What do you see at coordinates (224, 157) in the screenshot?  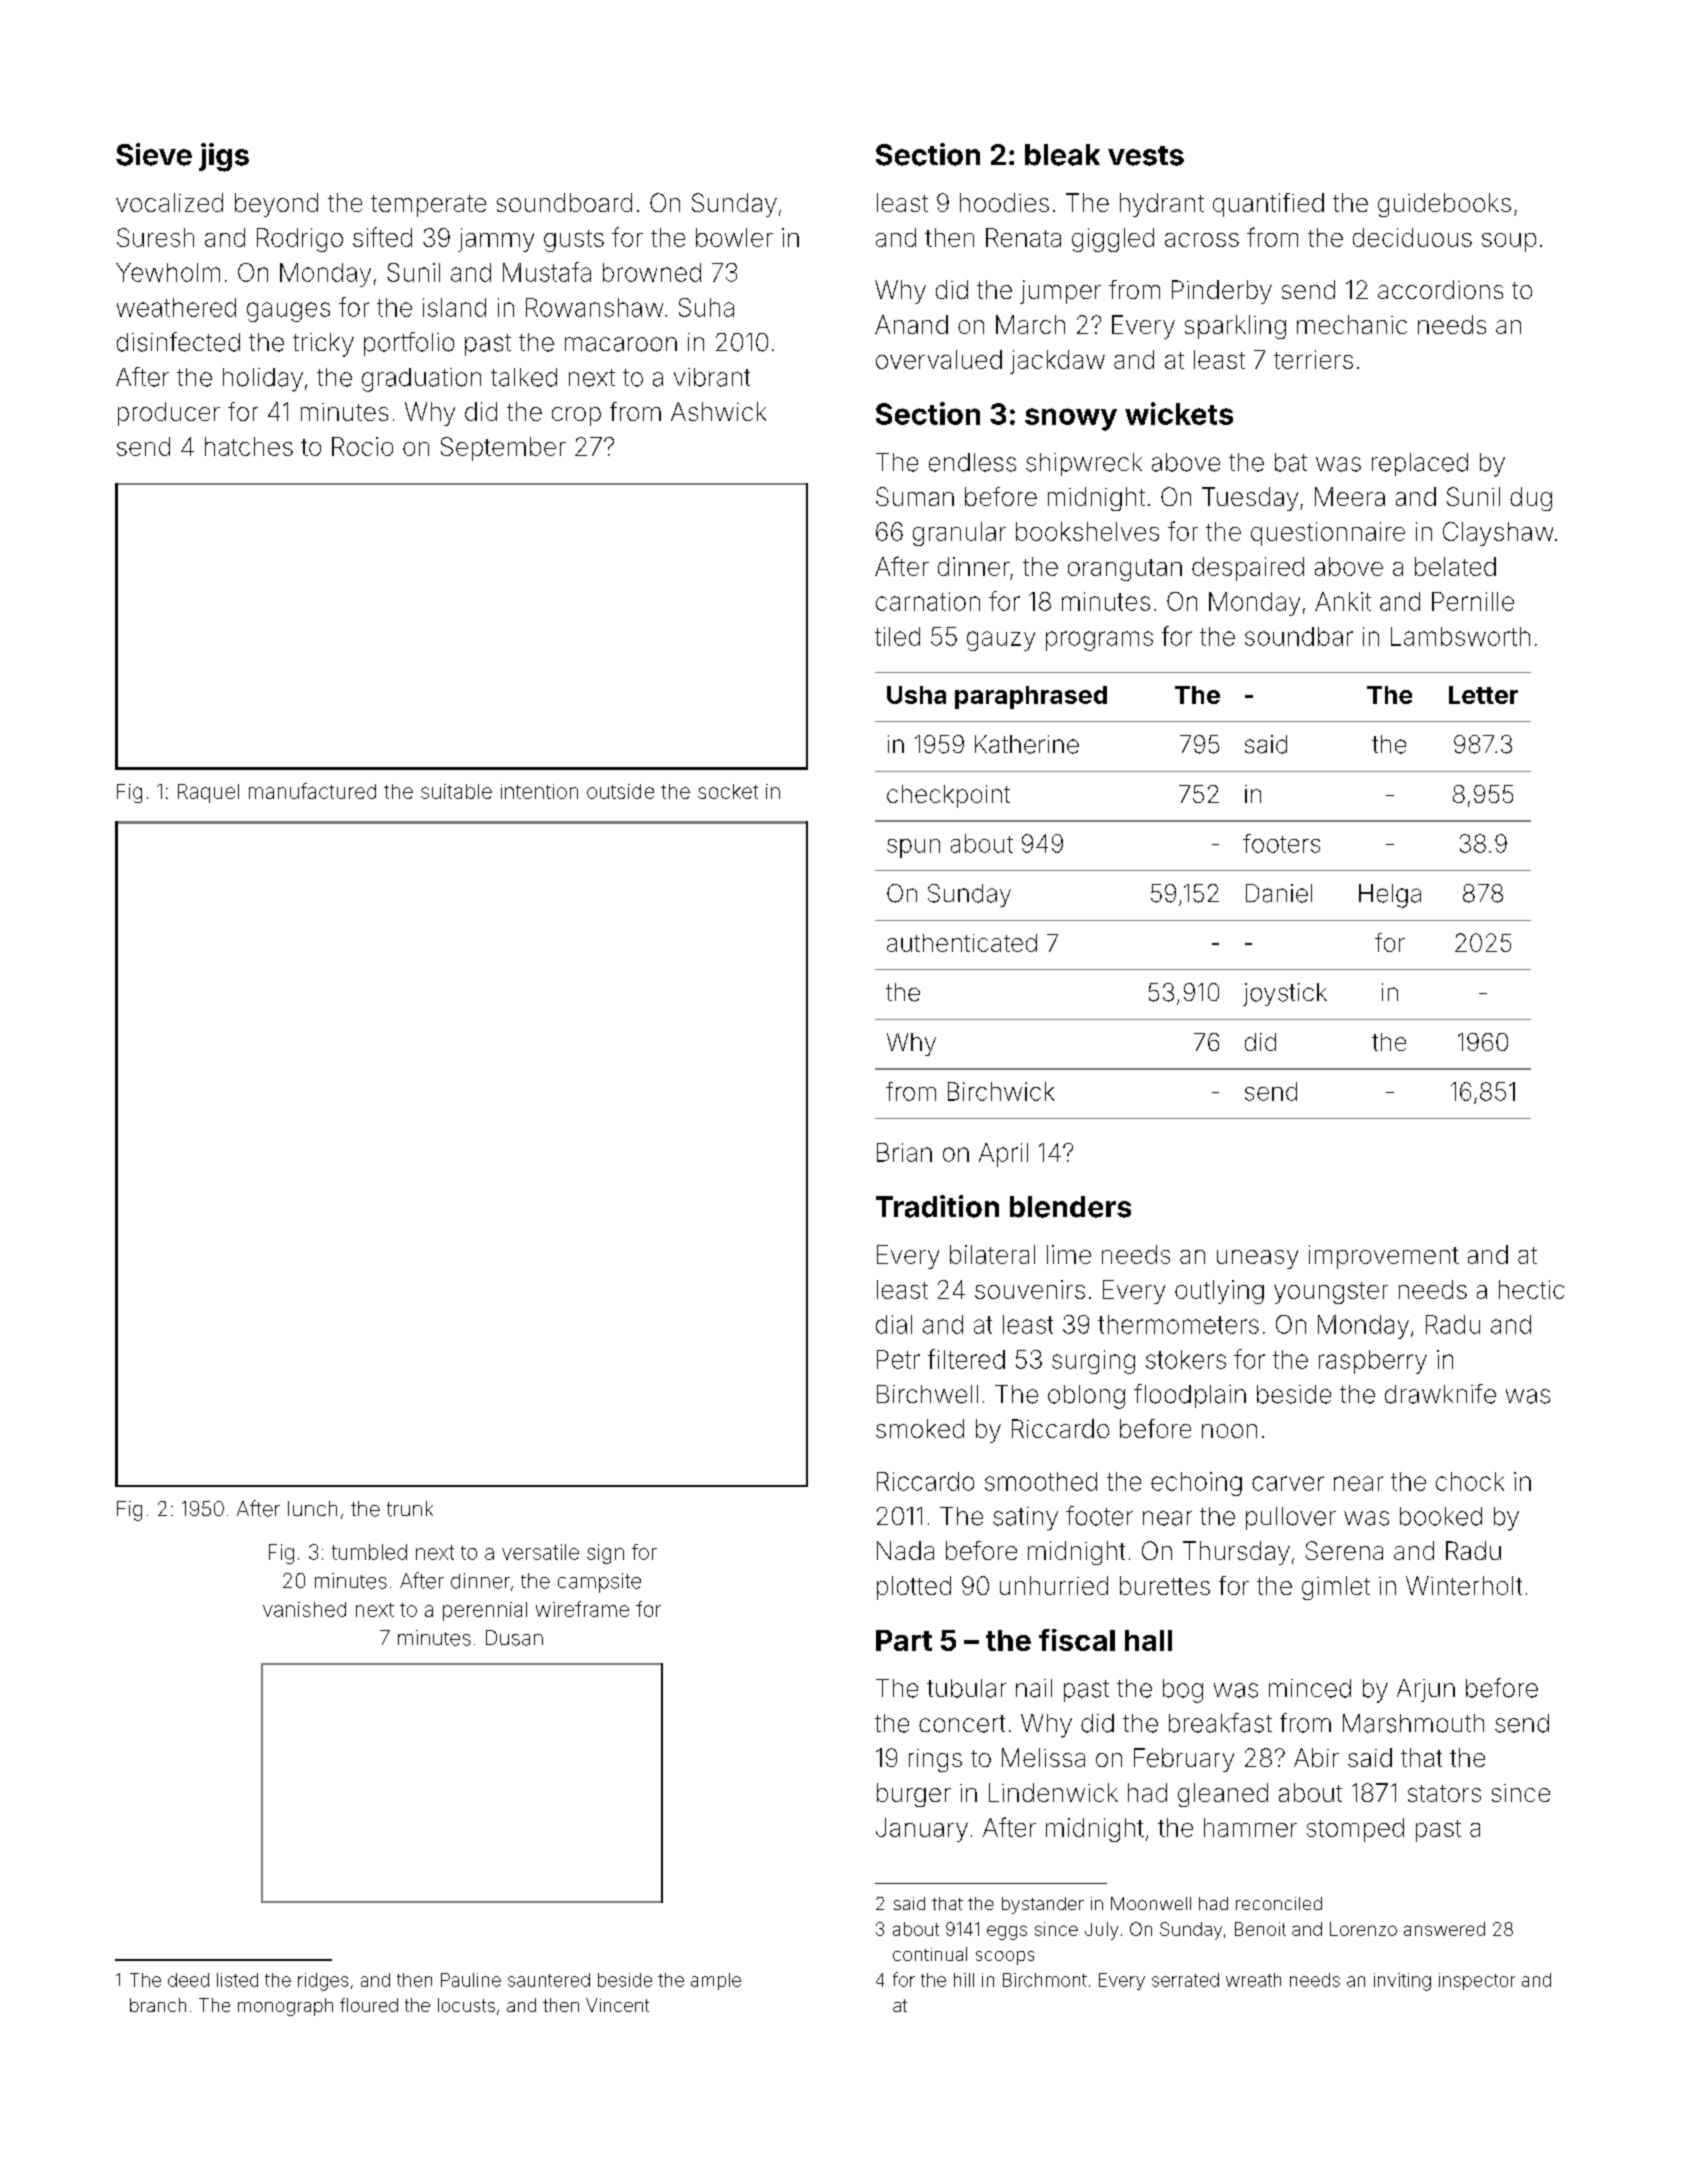 I see `jigs` at bounding box center [224, 157].
